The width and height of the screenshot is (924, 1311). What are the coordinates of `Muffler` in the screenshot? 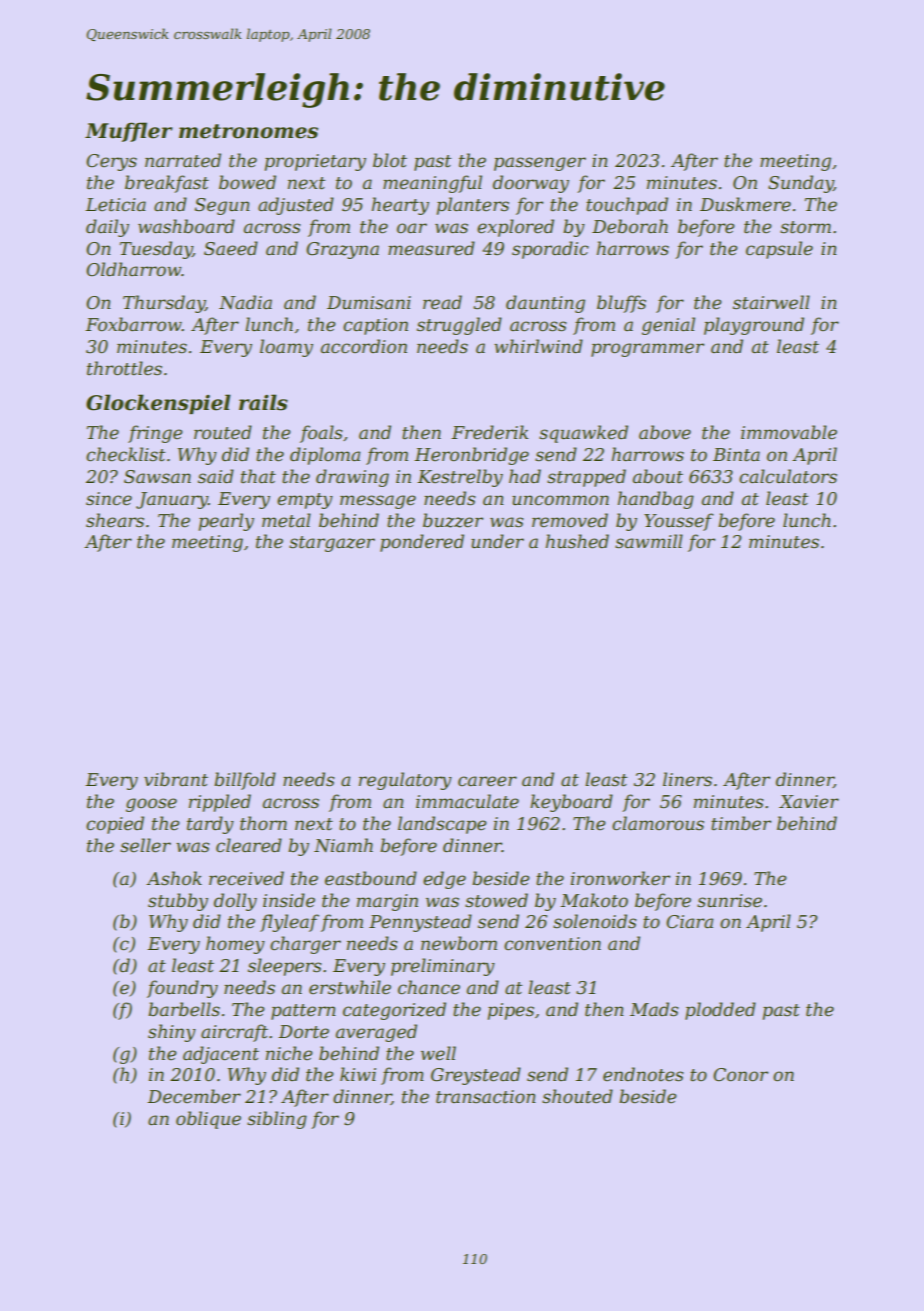 It's located at (128, 132).
